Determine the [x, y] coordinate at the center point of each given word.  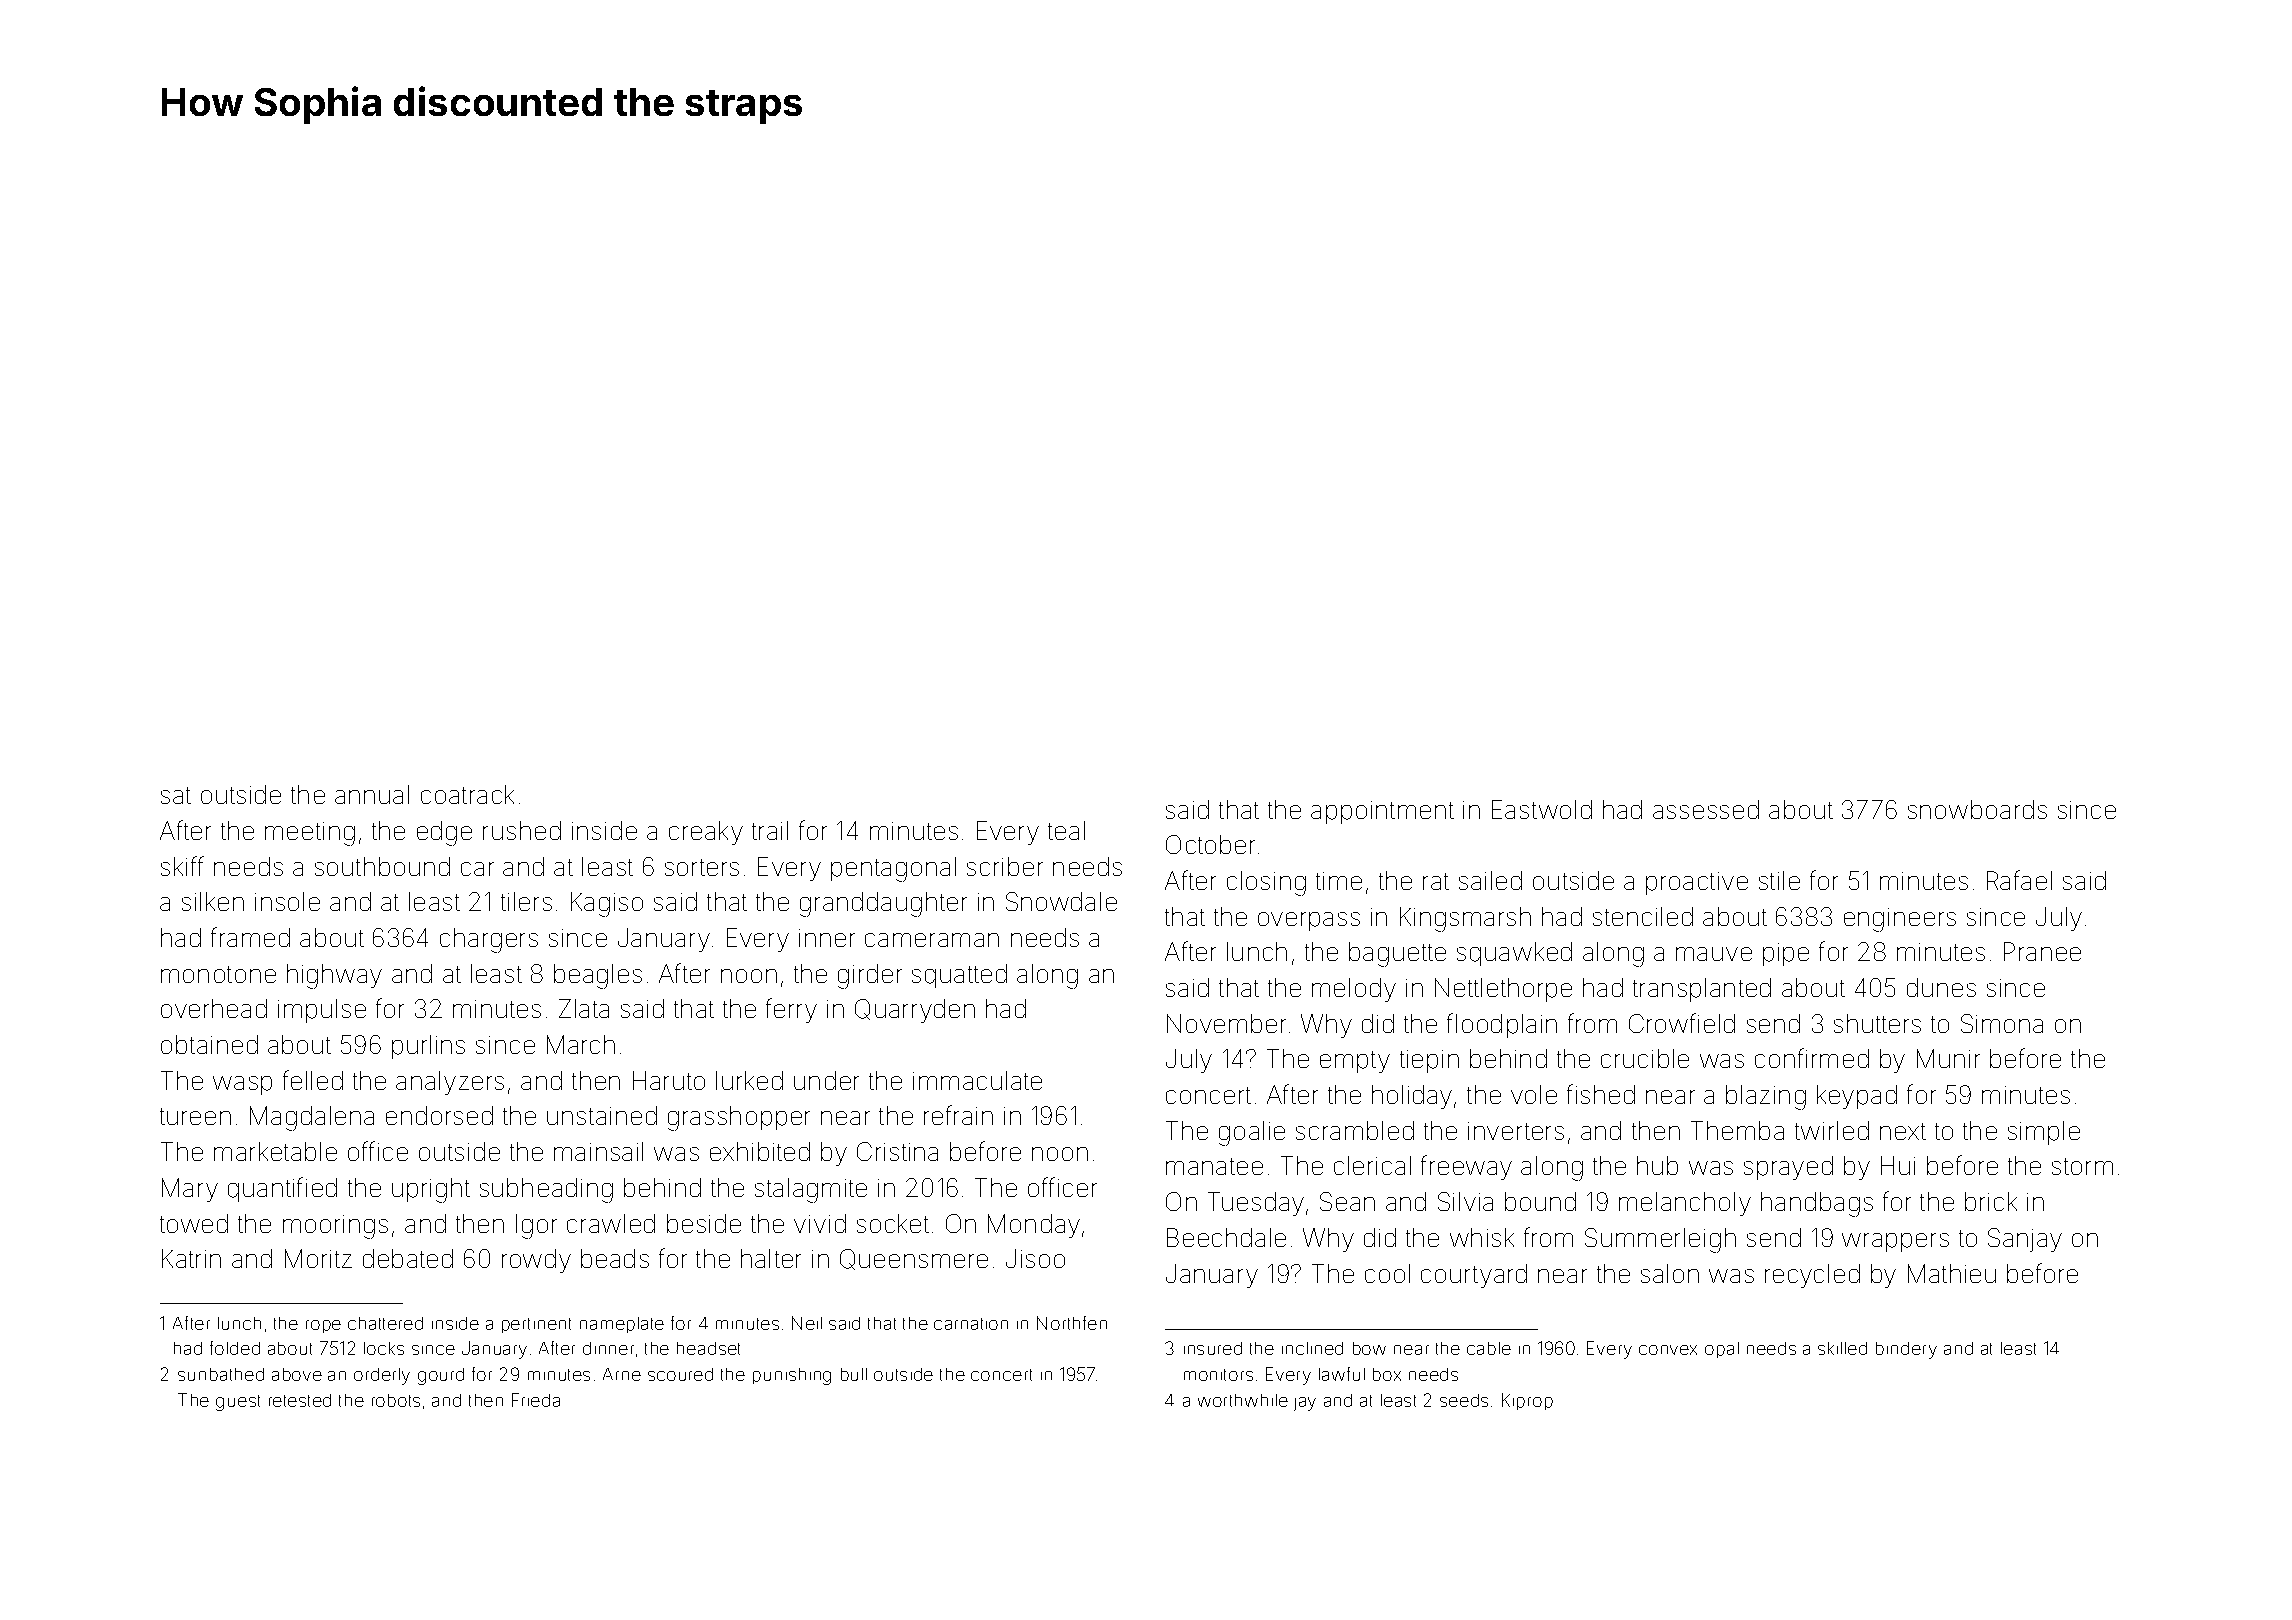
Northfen [1072, 1323]
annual [372, 794]
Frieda [536, 1400]
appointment [1382, 812]
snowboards [1977, 809]
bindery [1906, 1350]
